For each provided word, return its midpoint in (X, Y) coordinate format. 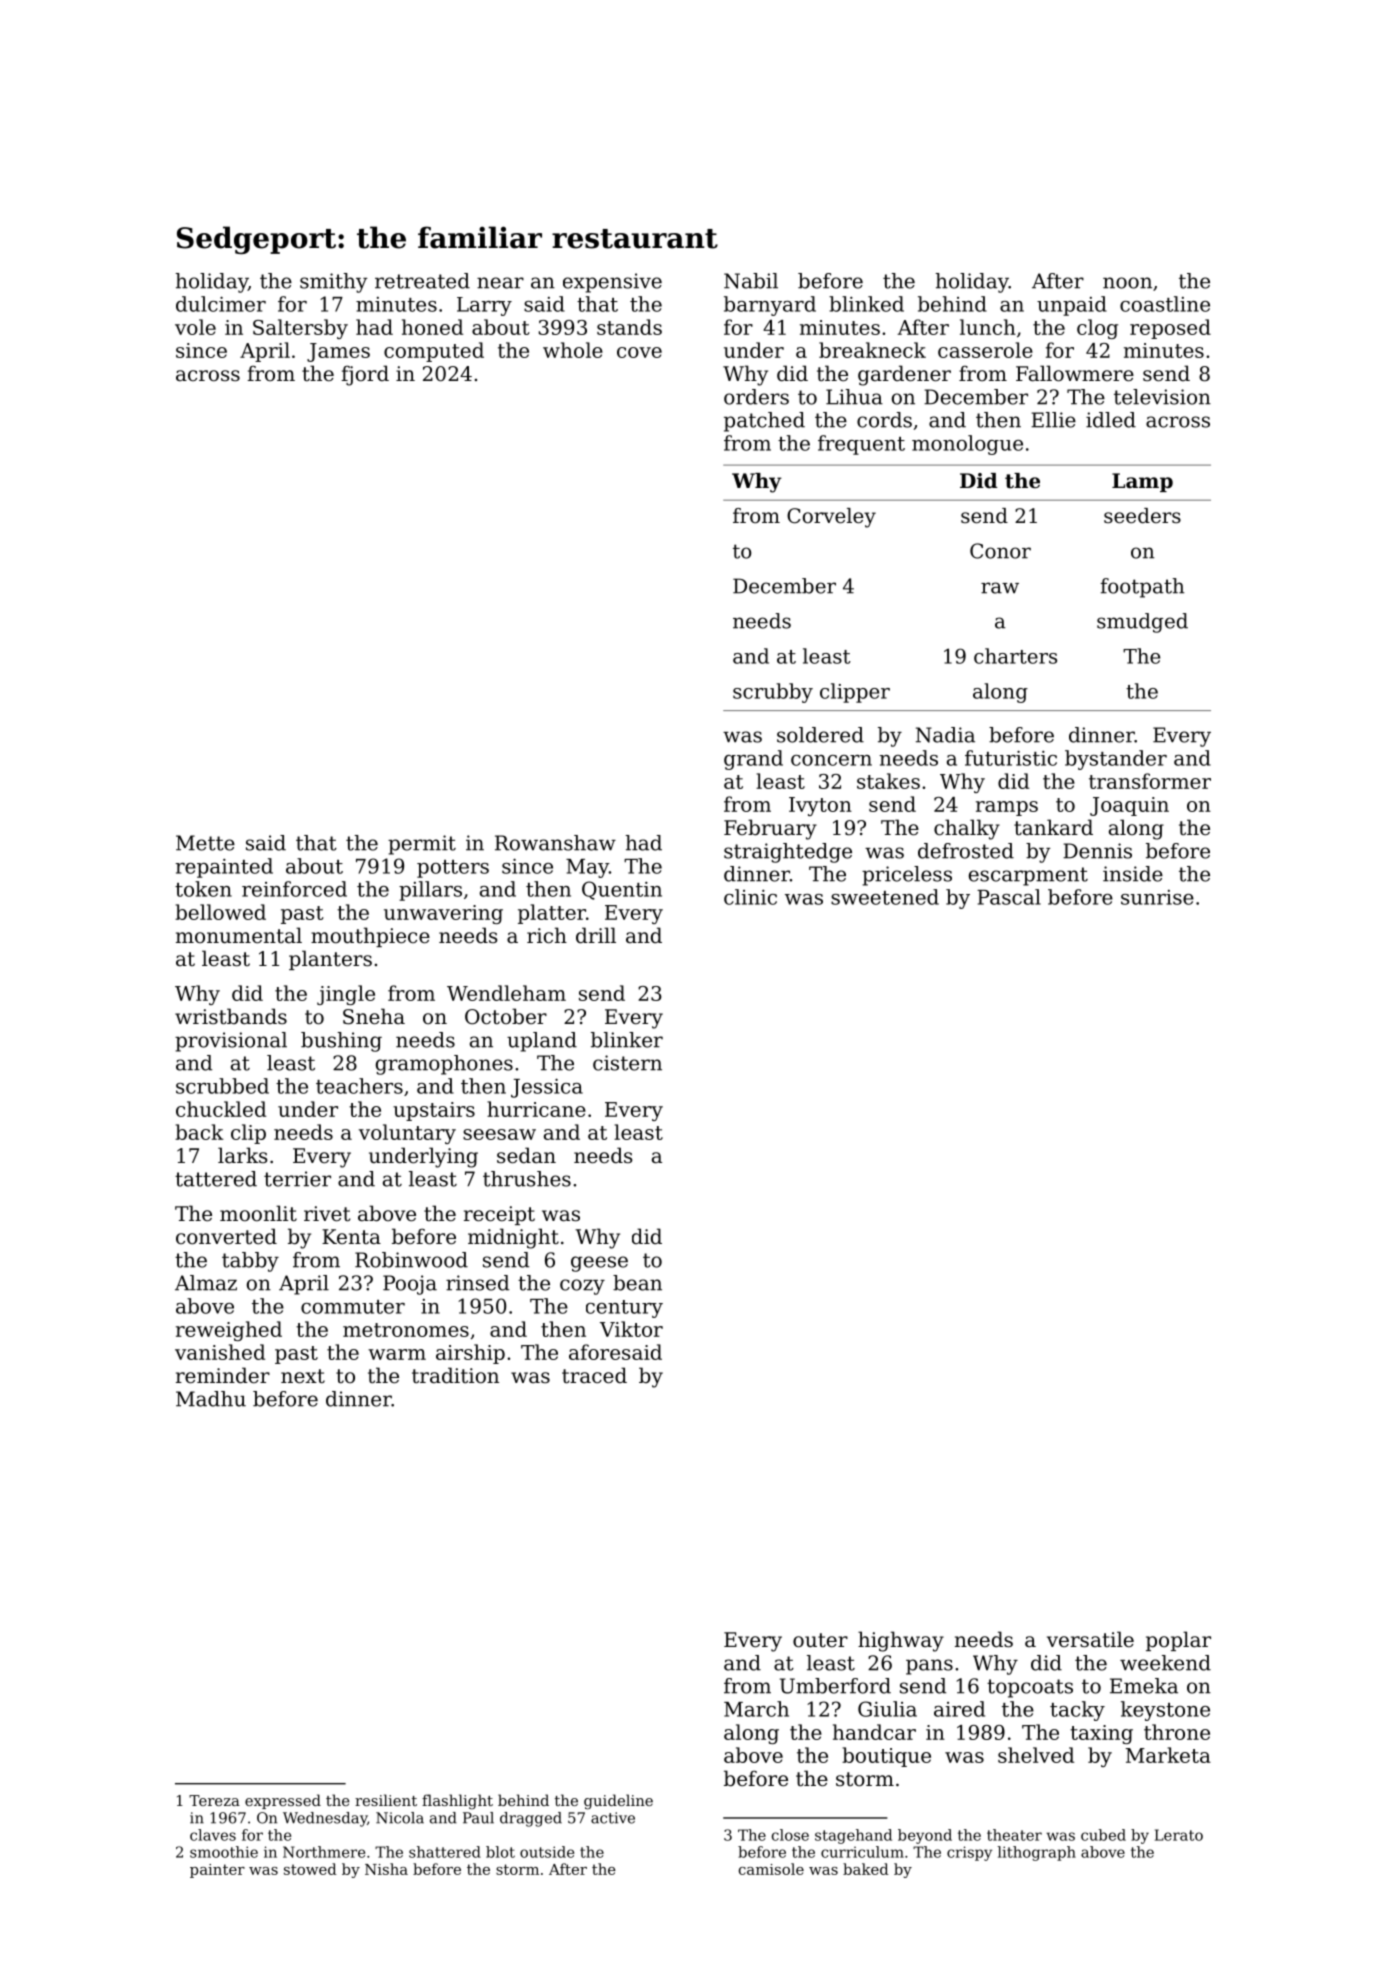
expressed (283, 1801)
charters (1015, 656)
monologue (967, 445)
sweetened (885, 897)
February (770, 829)
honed (432, 327)
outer (820, 1640)
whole (573, 350)
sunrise (1157, 897)
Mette (205, 843)
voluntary (407, 1134)
